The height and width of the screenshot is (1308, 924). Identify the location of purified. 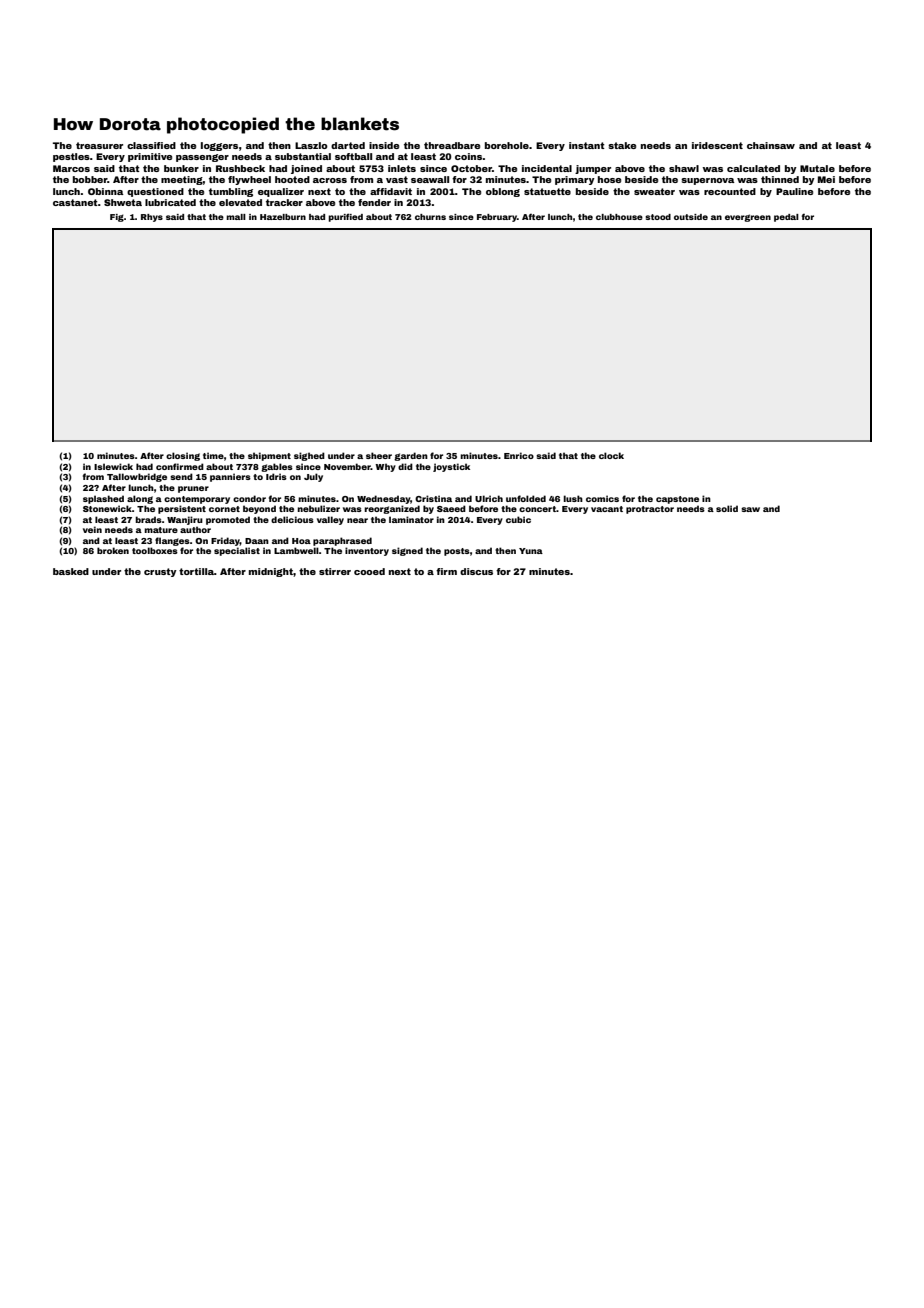
(345, 217).
